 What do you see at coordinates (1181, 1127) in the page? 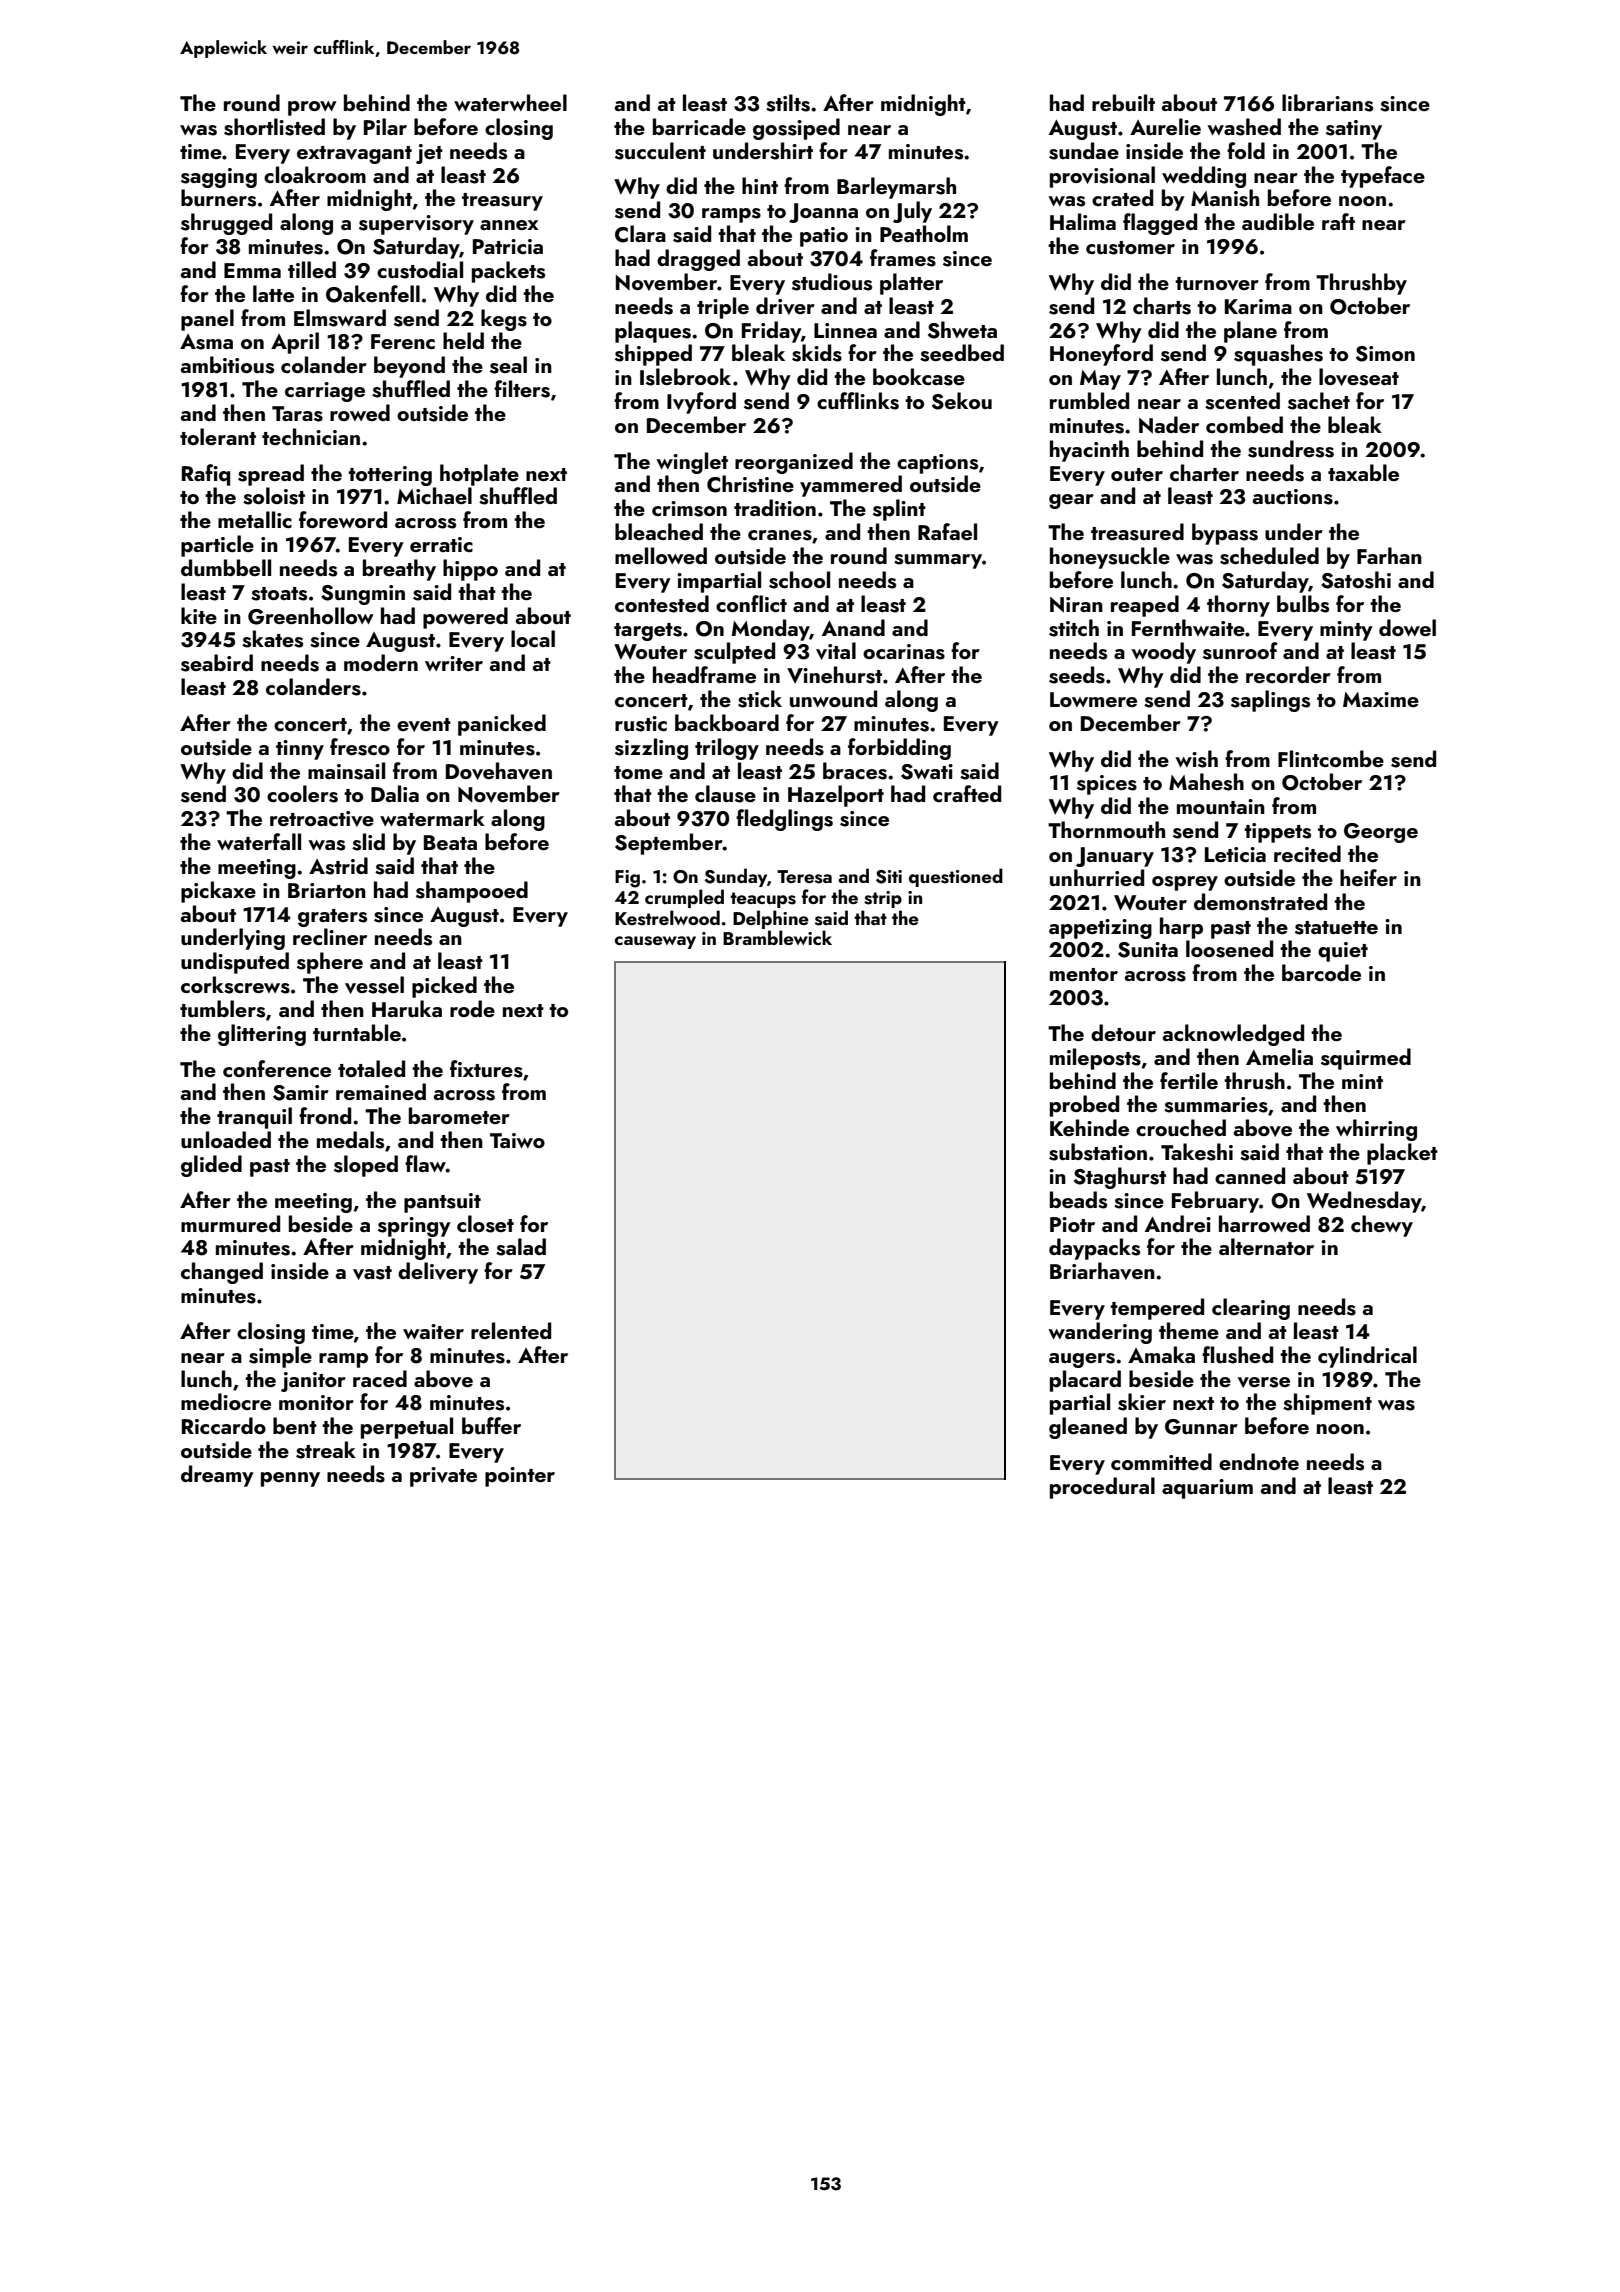
I see `crouched` at bounding box center [1181, 1127].
